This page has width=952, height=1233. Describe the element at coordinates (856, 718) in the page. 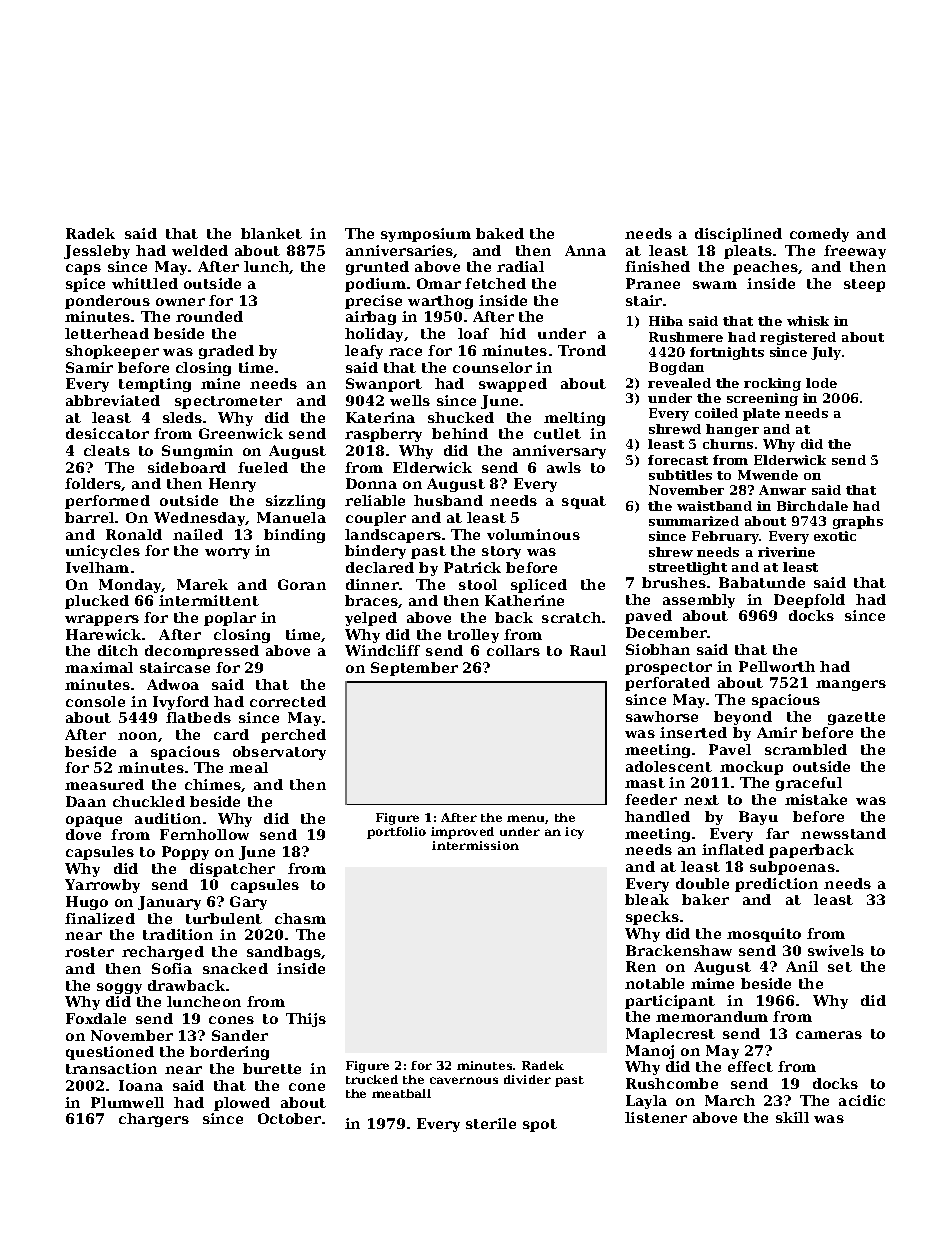

I see `gazette` at that location.
